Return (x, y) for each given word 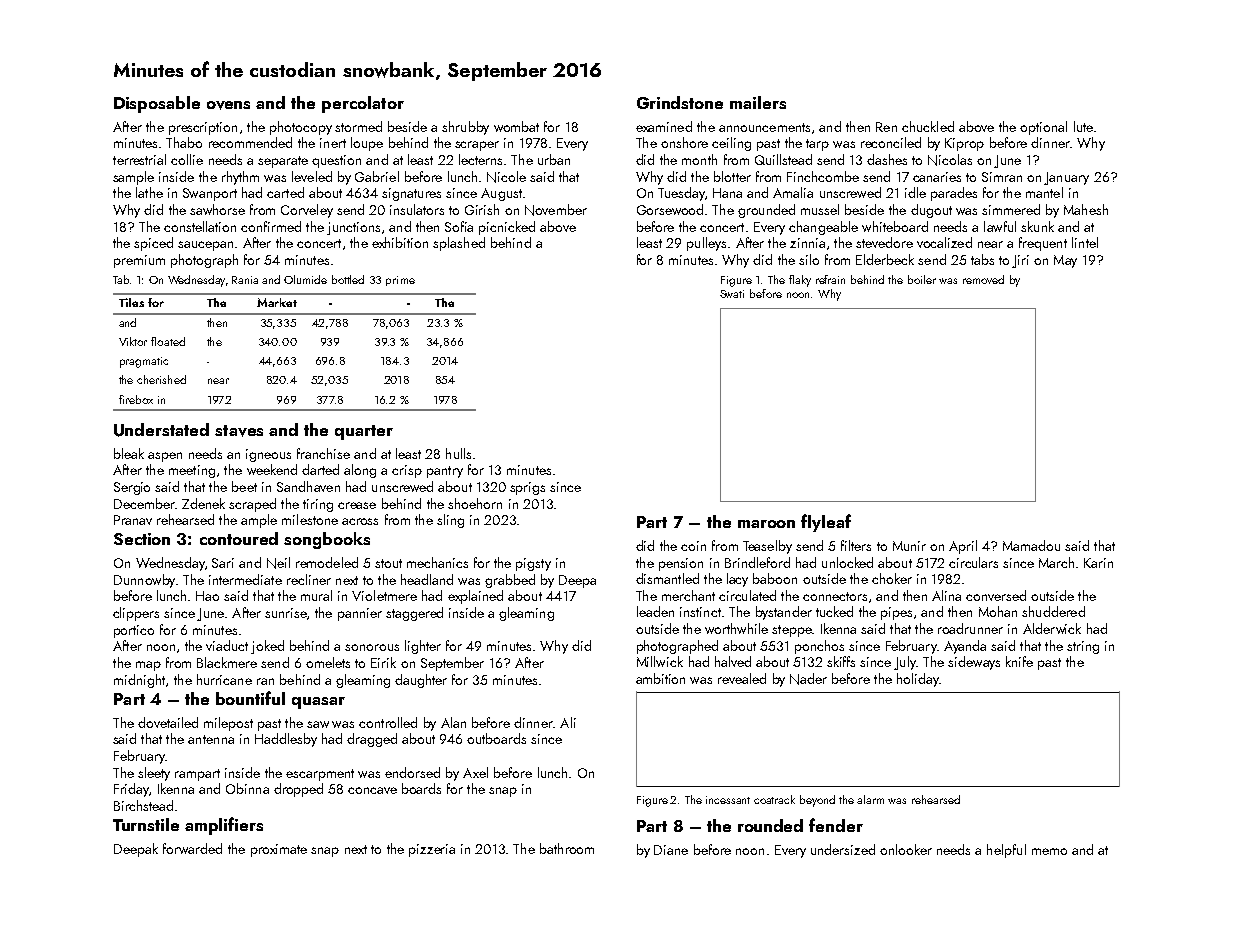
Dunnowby (144, 581)
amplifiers (224, 826)
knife (1019, 661)
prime (400, 281)
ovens (228, 105)
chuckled (928, 126)
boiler (922, 279)
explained (475, 597)
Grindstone (680, 102)
